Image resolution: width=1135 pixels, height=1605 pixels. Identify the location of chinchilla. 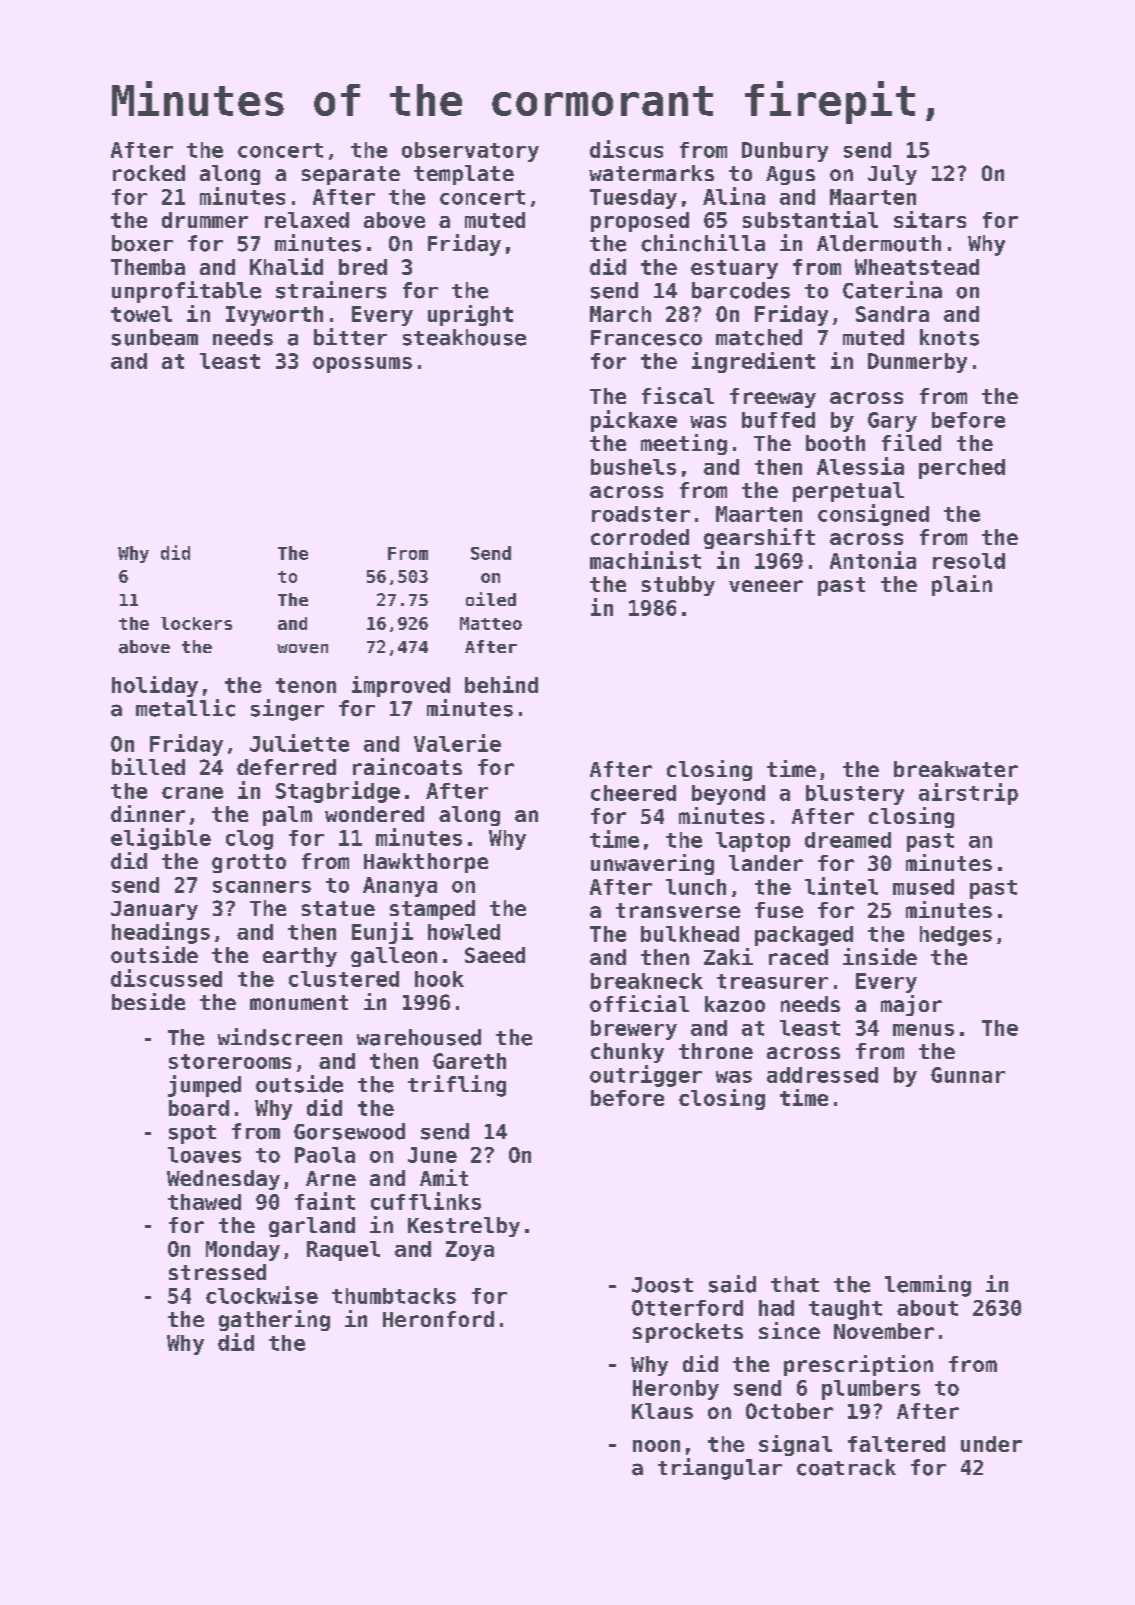
(703, 243).
